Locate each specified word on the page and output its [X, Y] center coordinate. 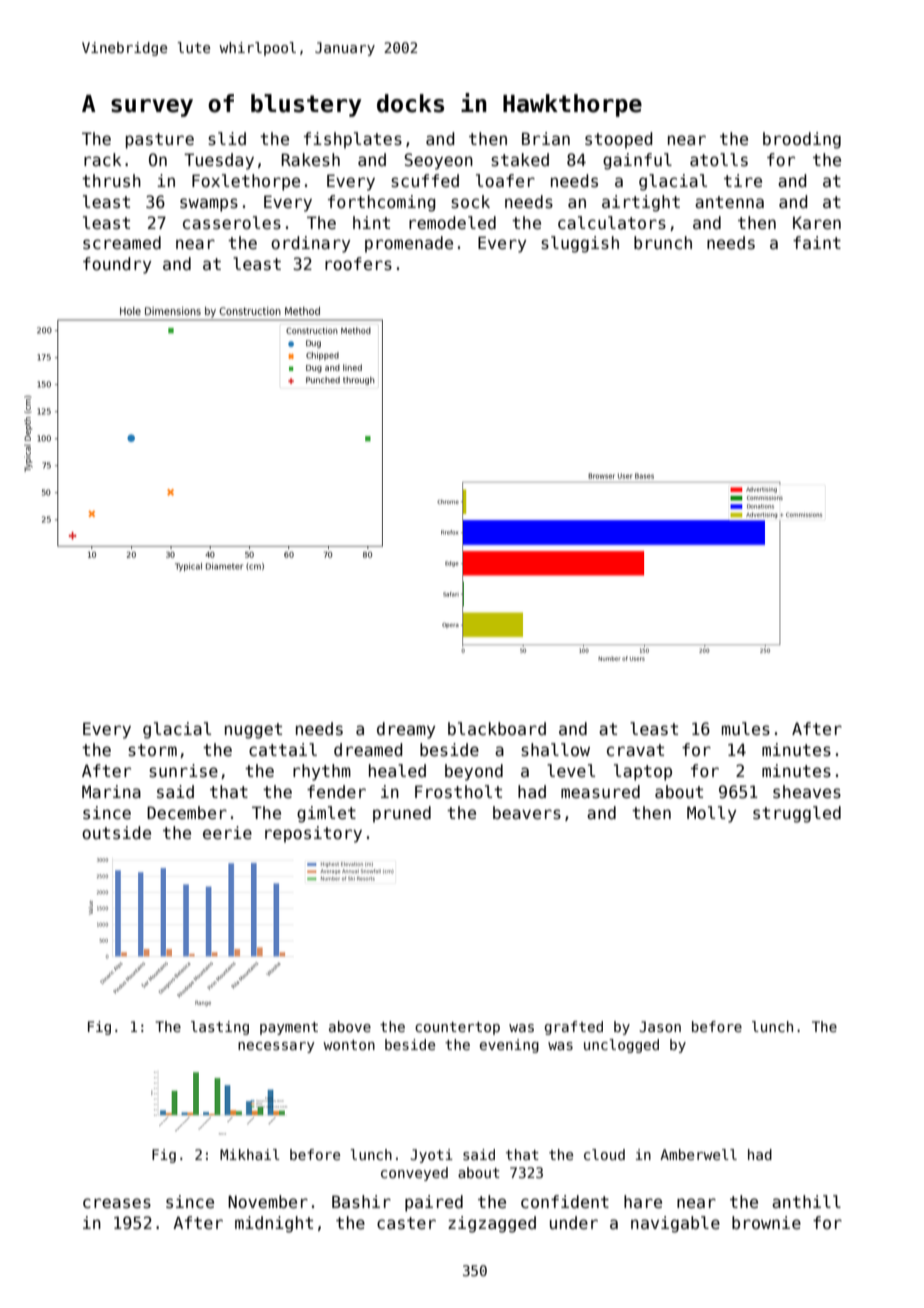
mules [746, 729]
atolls [719, 160]
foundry [117, 265]
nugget [253, 731]
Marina [111, 792]
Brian [546, 138]
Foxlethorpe [246, 182]
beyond [474, 772]
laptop [643, 772]
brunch [663, 243]
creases [117, 1203]
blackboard [497, 729]
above [350, 1026]
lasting [220, 1028]
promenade [409, 244]
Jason [660, 1026]
